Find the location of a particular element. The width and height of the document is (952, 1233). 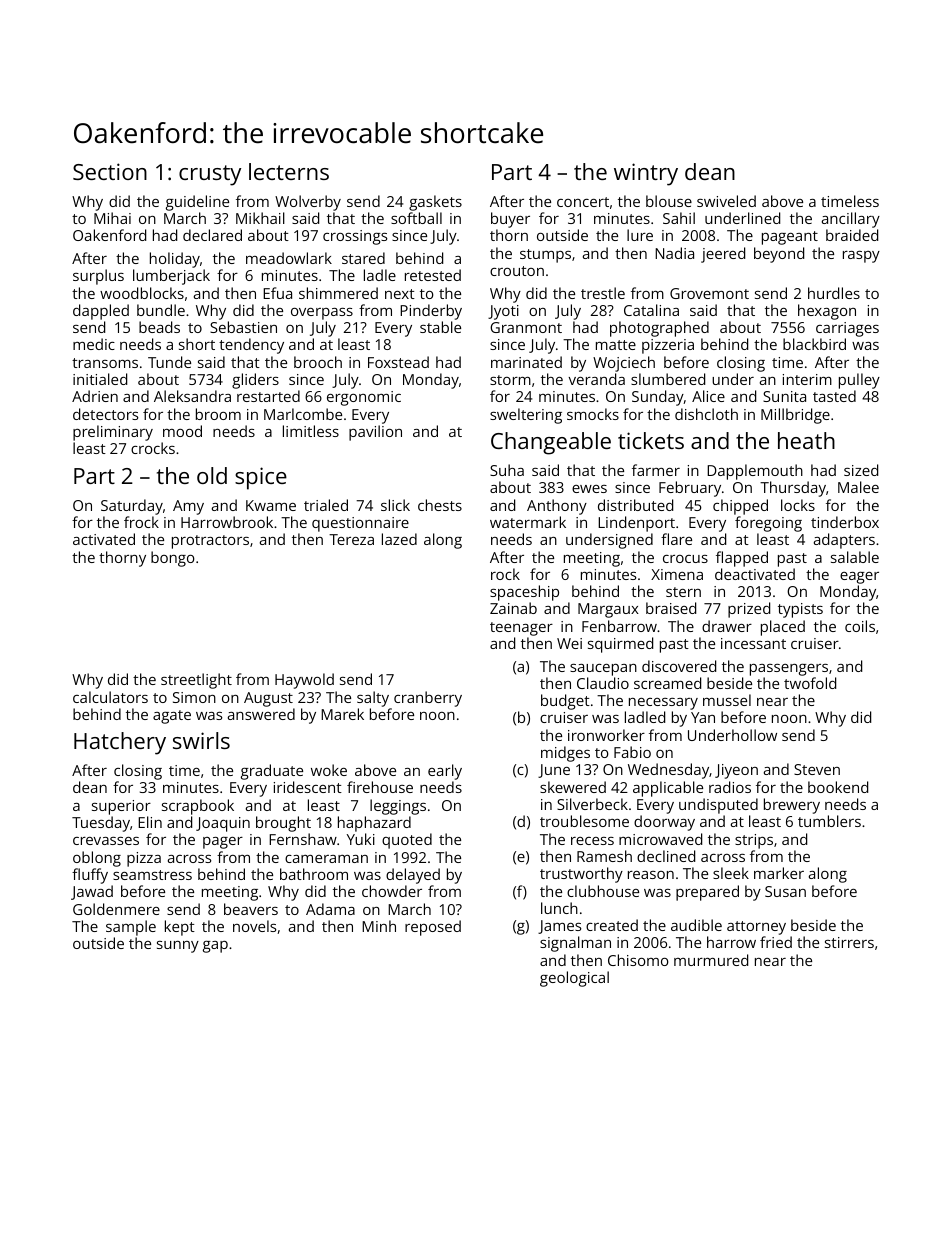

murmured is located at coordinates (711, 960).
